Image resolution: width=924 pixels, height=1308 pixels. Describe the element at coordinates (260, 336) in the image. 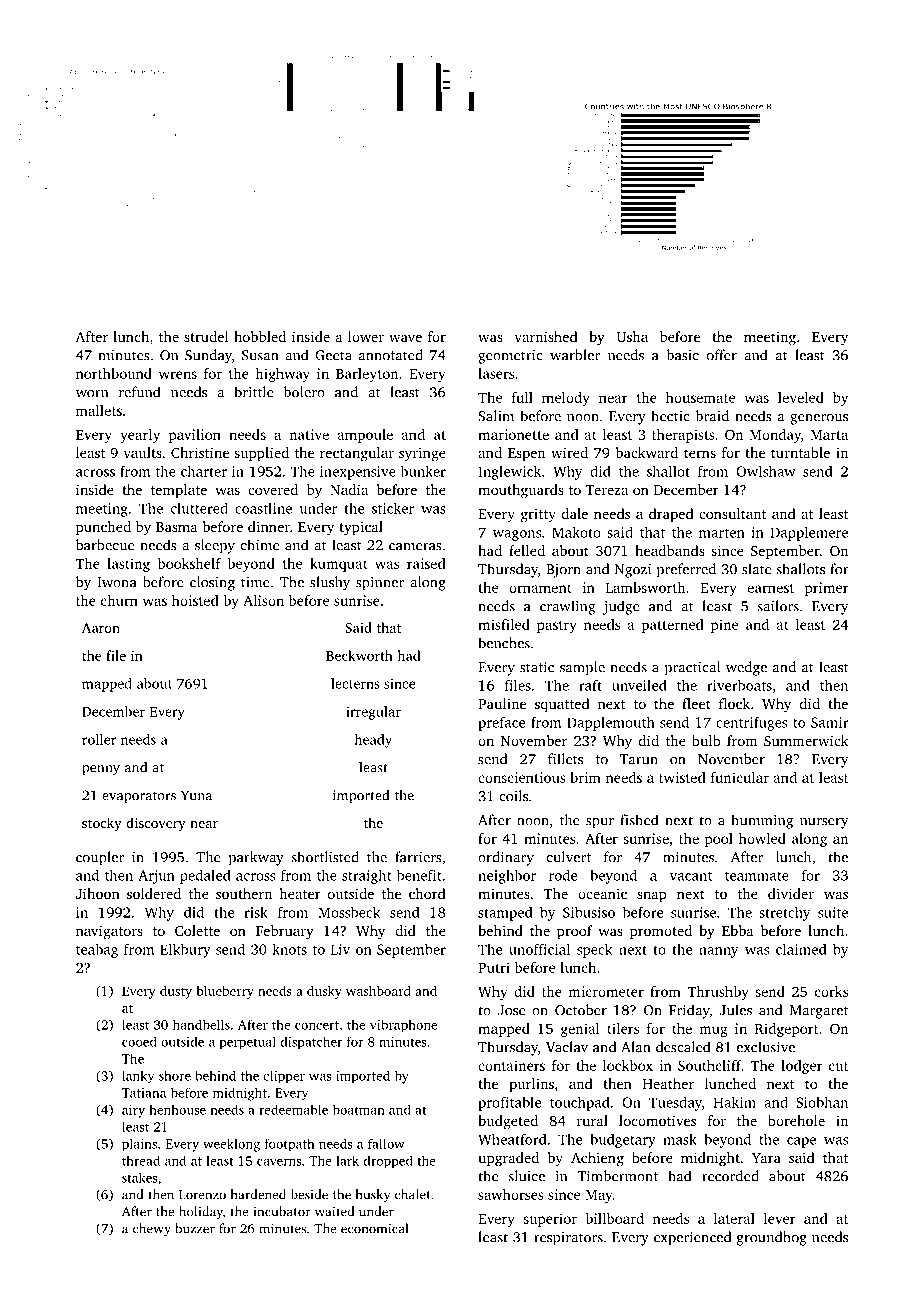

I see `hobbled` at that location.
